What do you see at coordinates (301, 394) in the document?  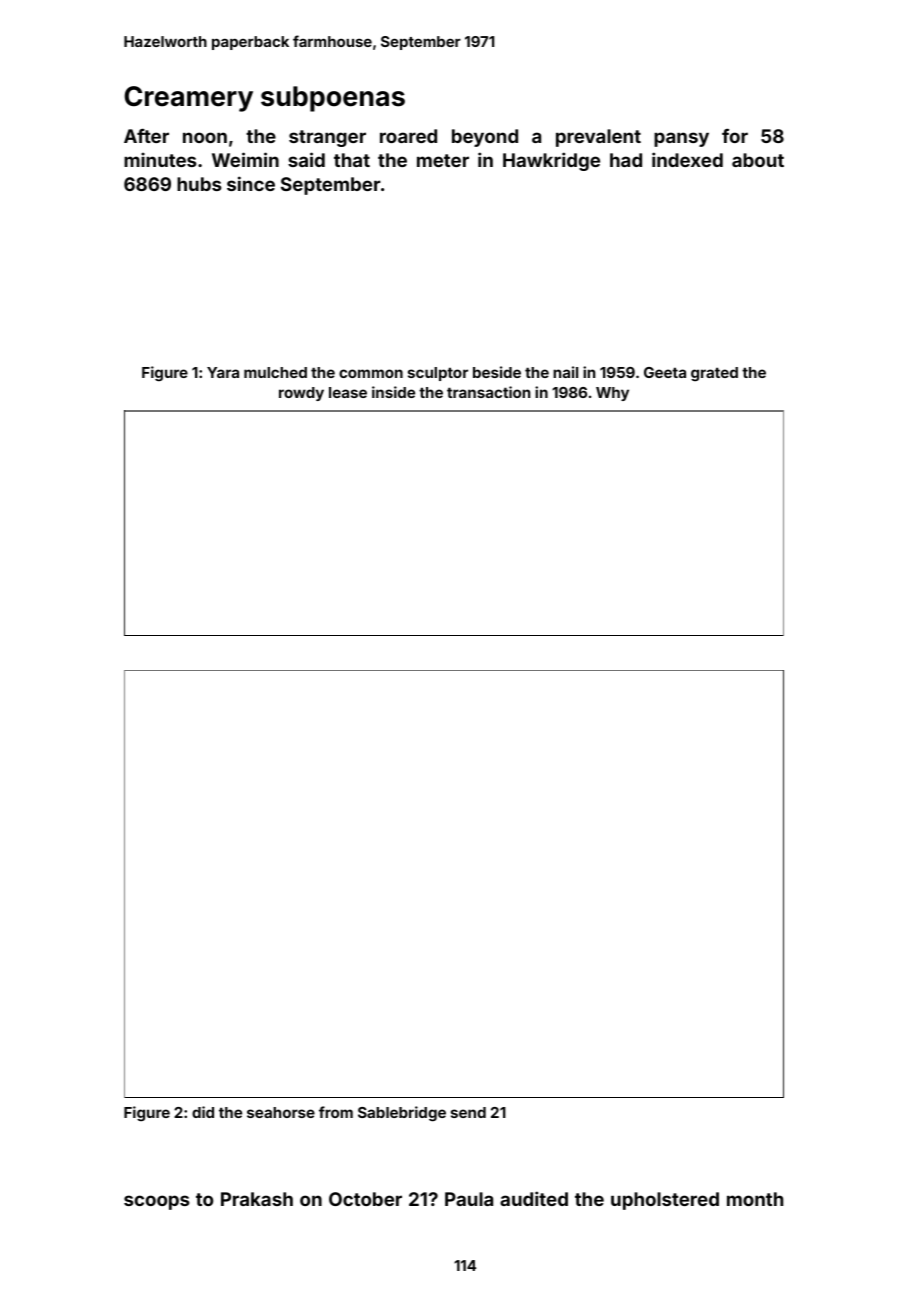 I see `rowdy` at bounding box center [301, 394].
